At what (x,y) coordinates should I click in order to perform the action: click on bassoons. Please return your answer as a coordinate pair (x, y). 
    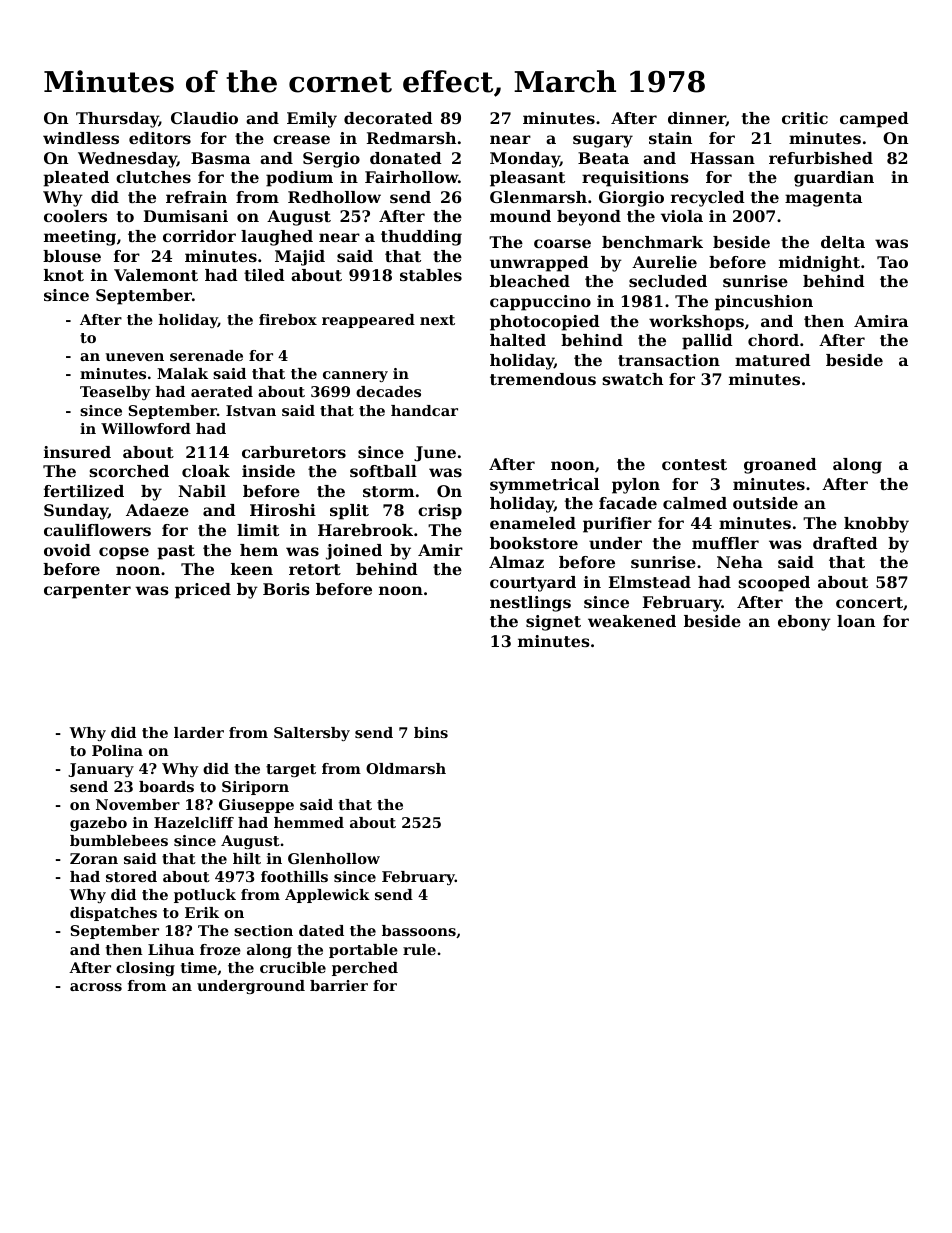
    Looking at the image, I should click on (419, 930).
